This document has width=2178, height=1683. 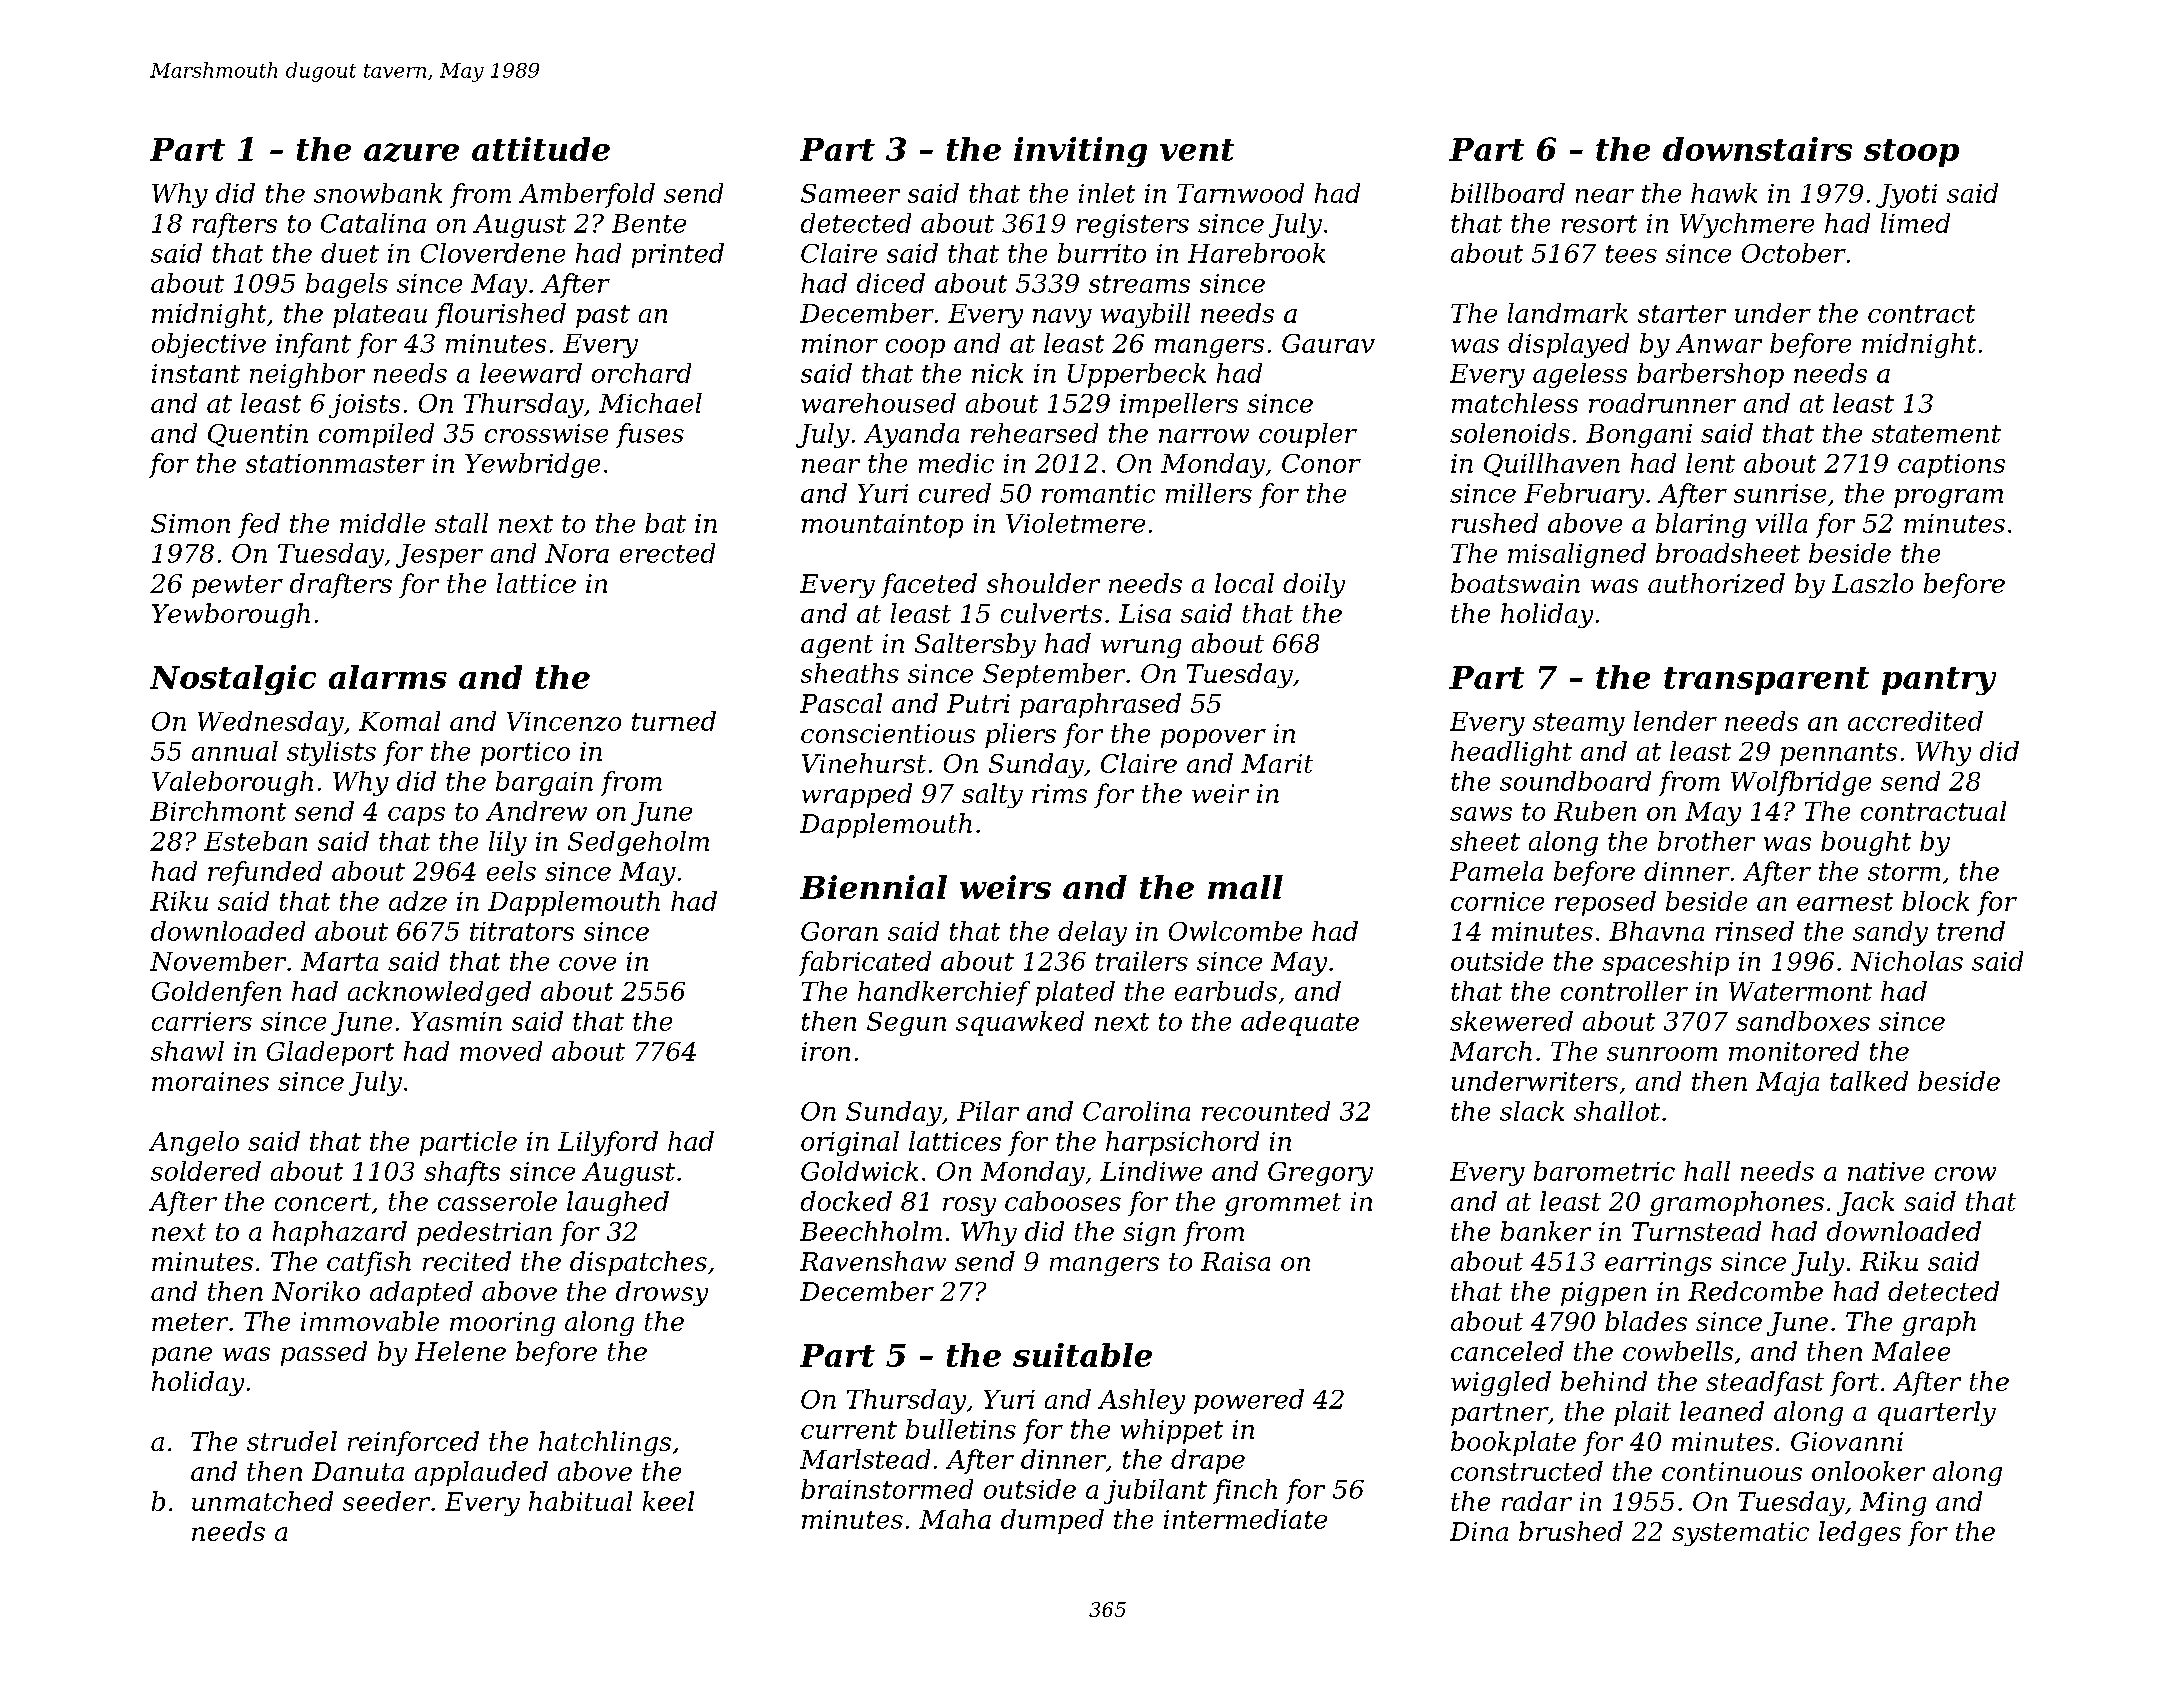 What do you see at coordinates (202, 1021) in the document?
I see `carriers` at bounding box center [202, 1021].
